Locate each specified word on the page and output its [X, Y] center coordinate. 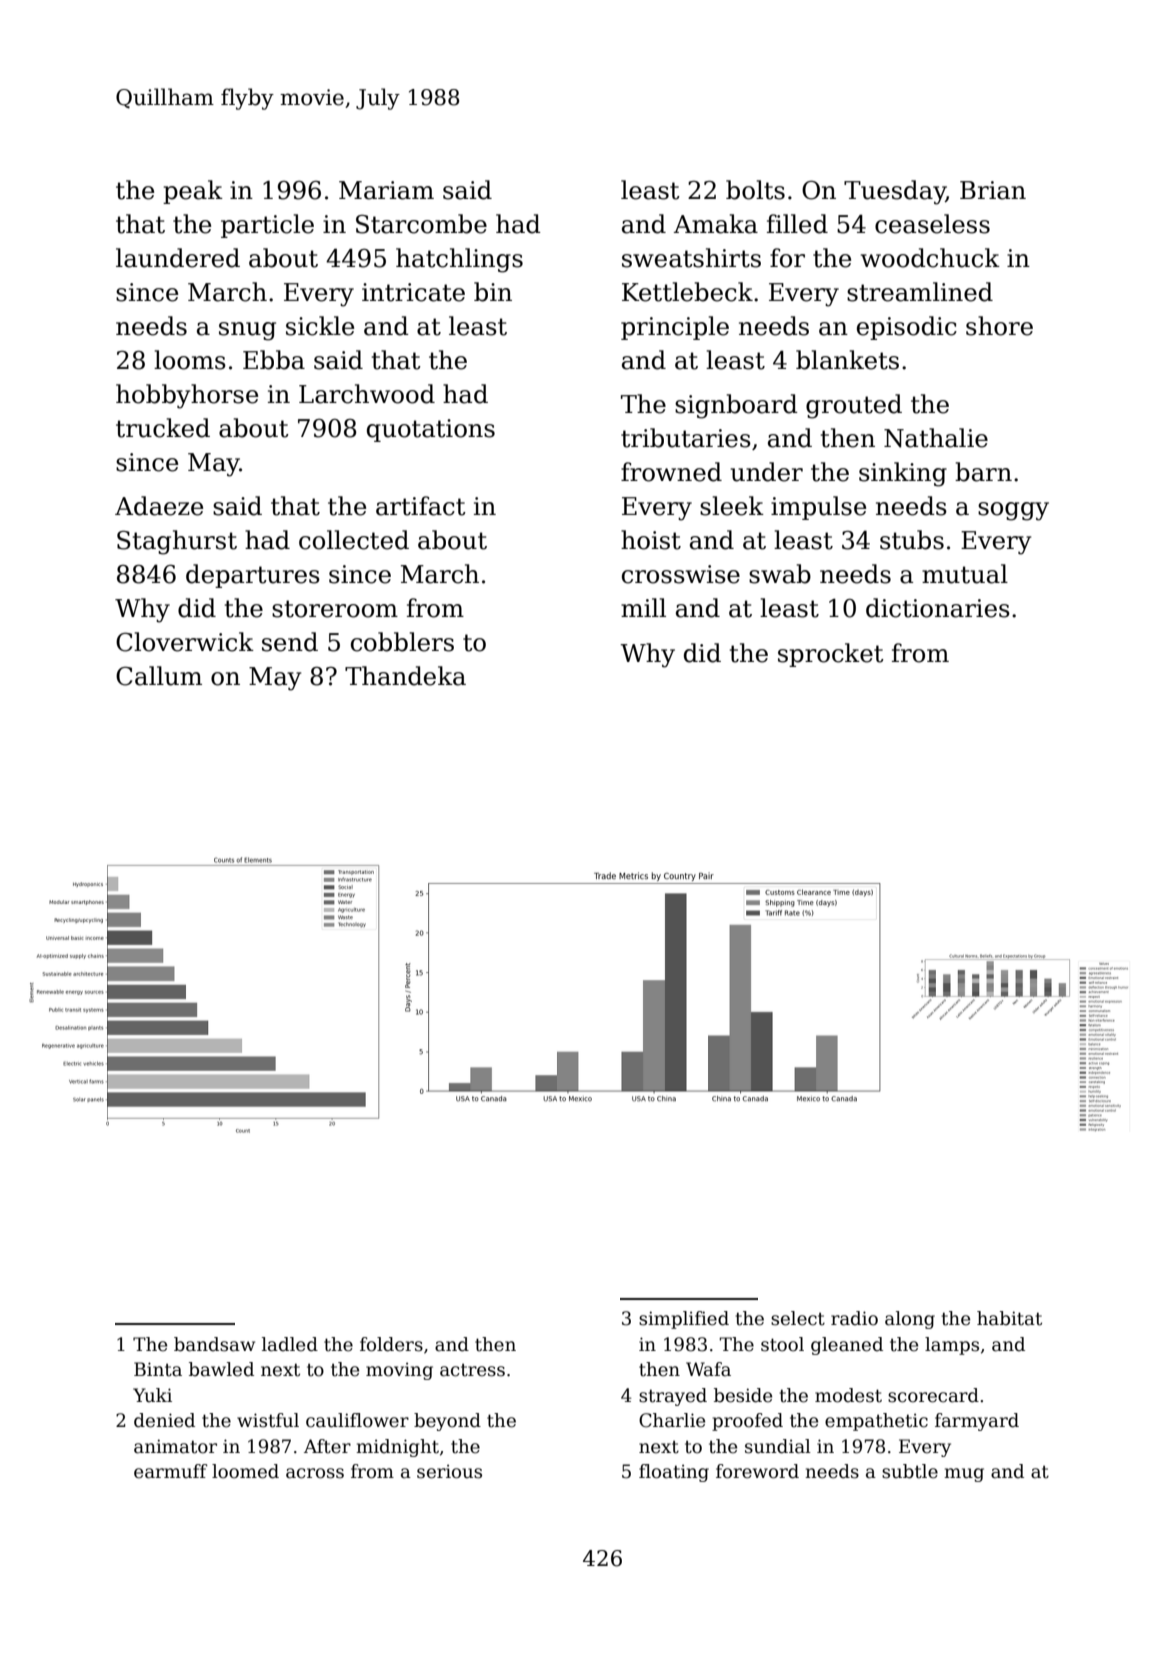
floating [674, 1473]
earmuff [171, 1471]
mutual [965, 574]
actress [472, 1370]
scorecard [933, 1395]
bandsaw [214, 1344]
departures [253, 576]
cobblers [402, 642]
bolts [755, 190]
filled [797, 224]
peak [193, 192]
